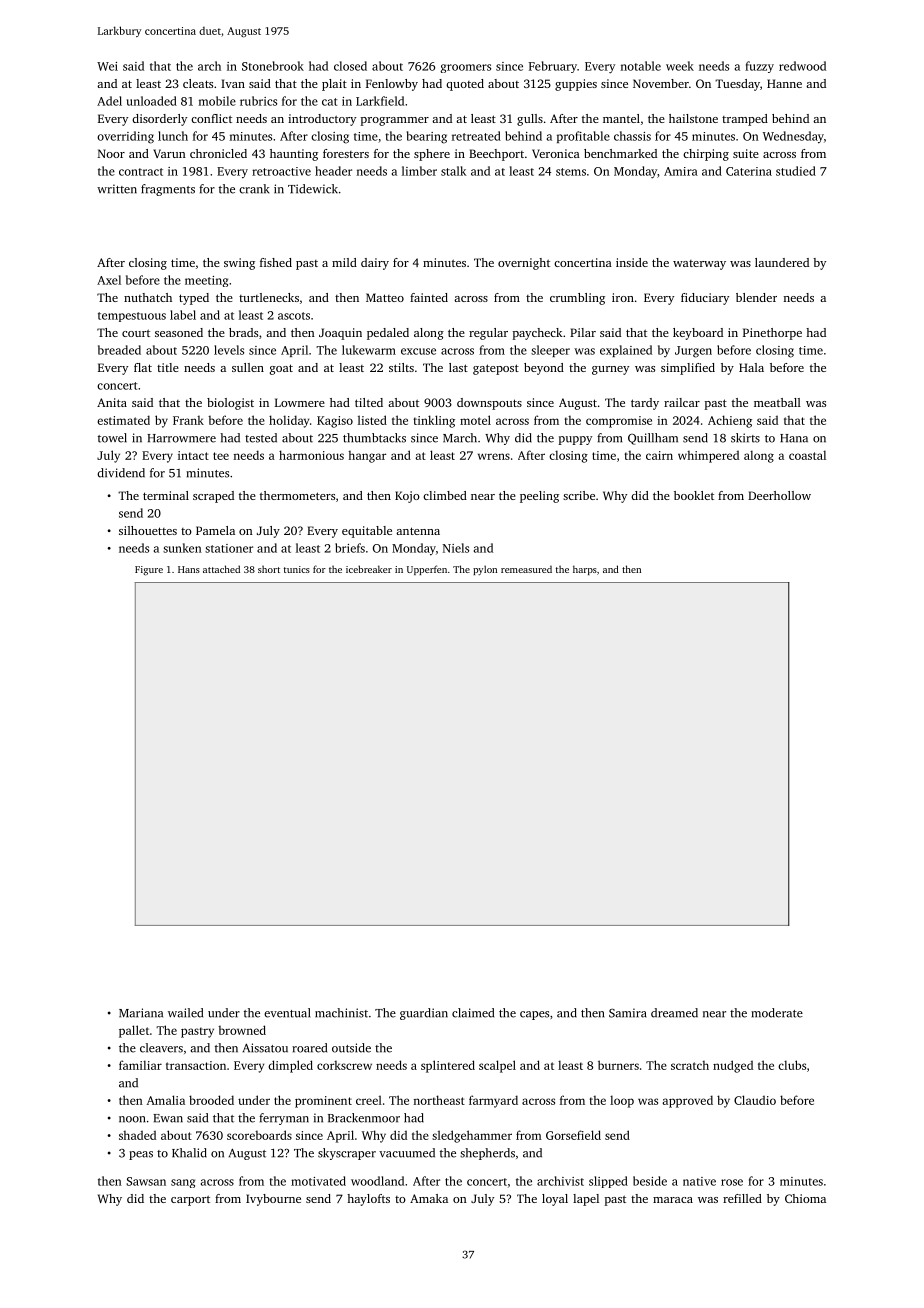  Describe the element at coordinates (777, 1013) in the image. I see `moderate` at that location.
